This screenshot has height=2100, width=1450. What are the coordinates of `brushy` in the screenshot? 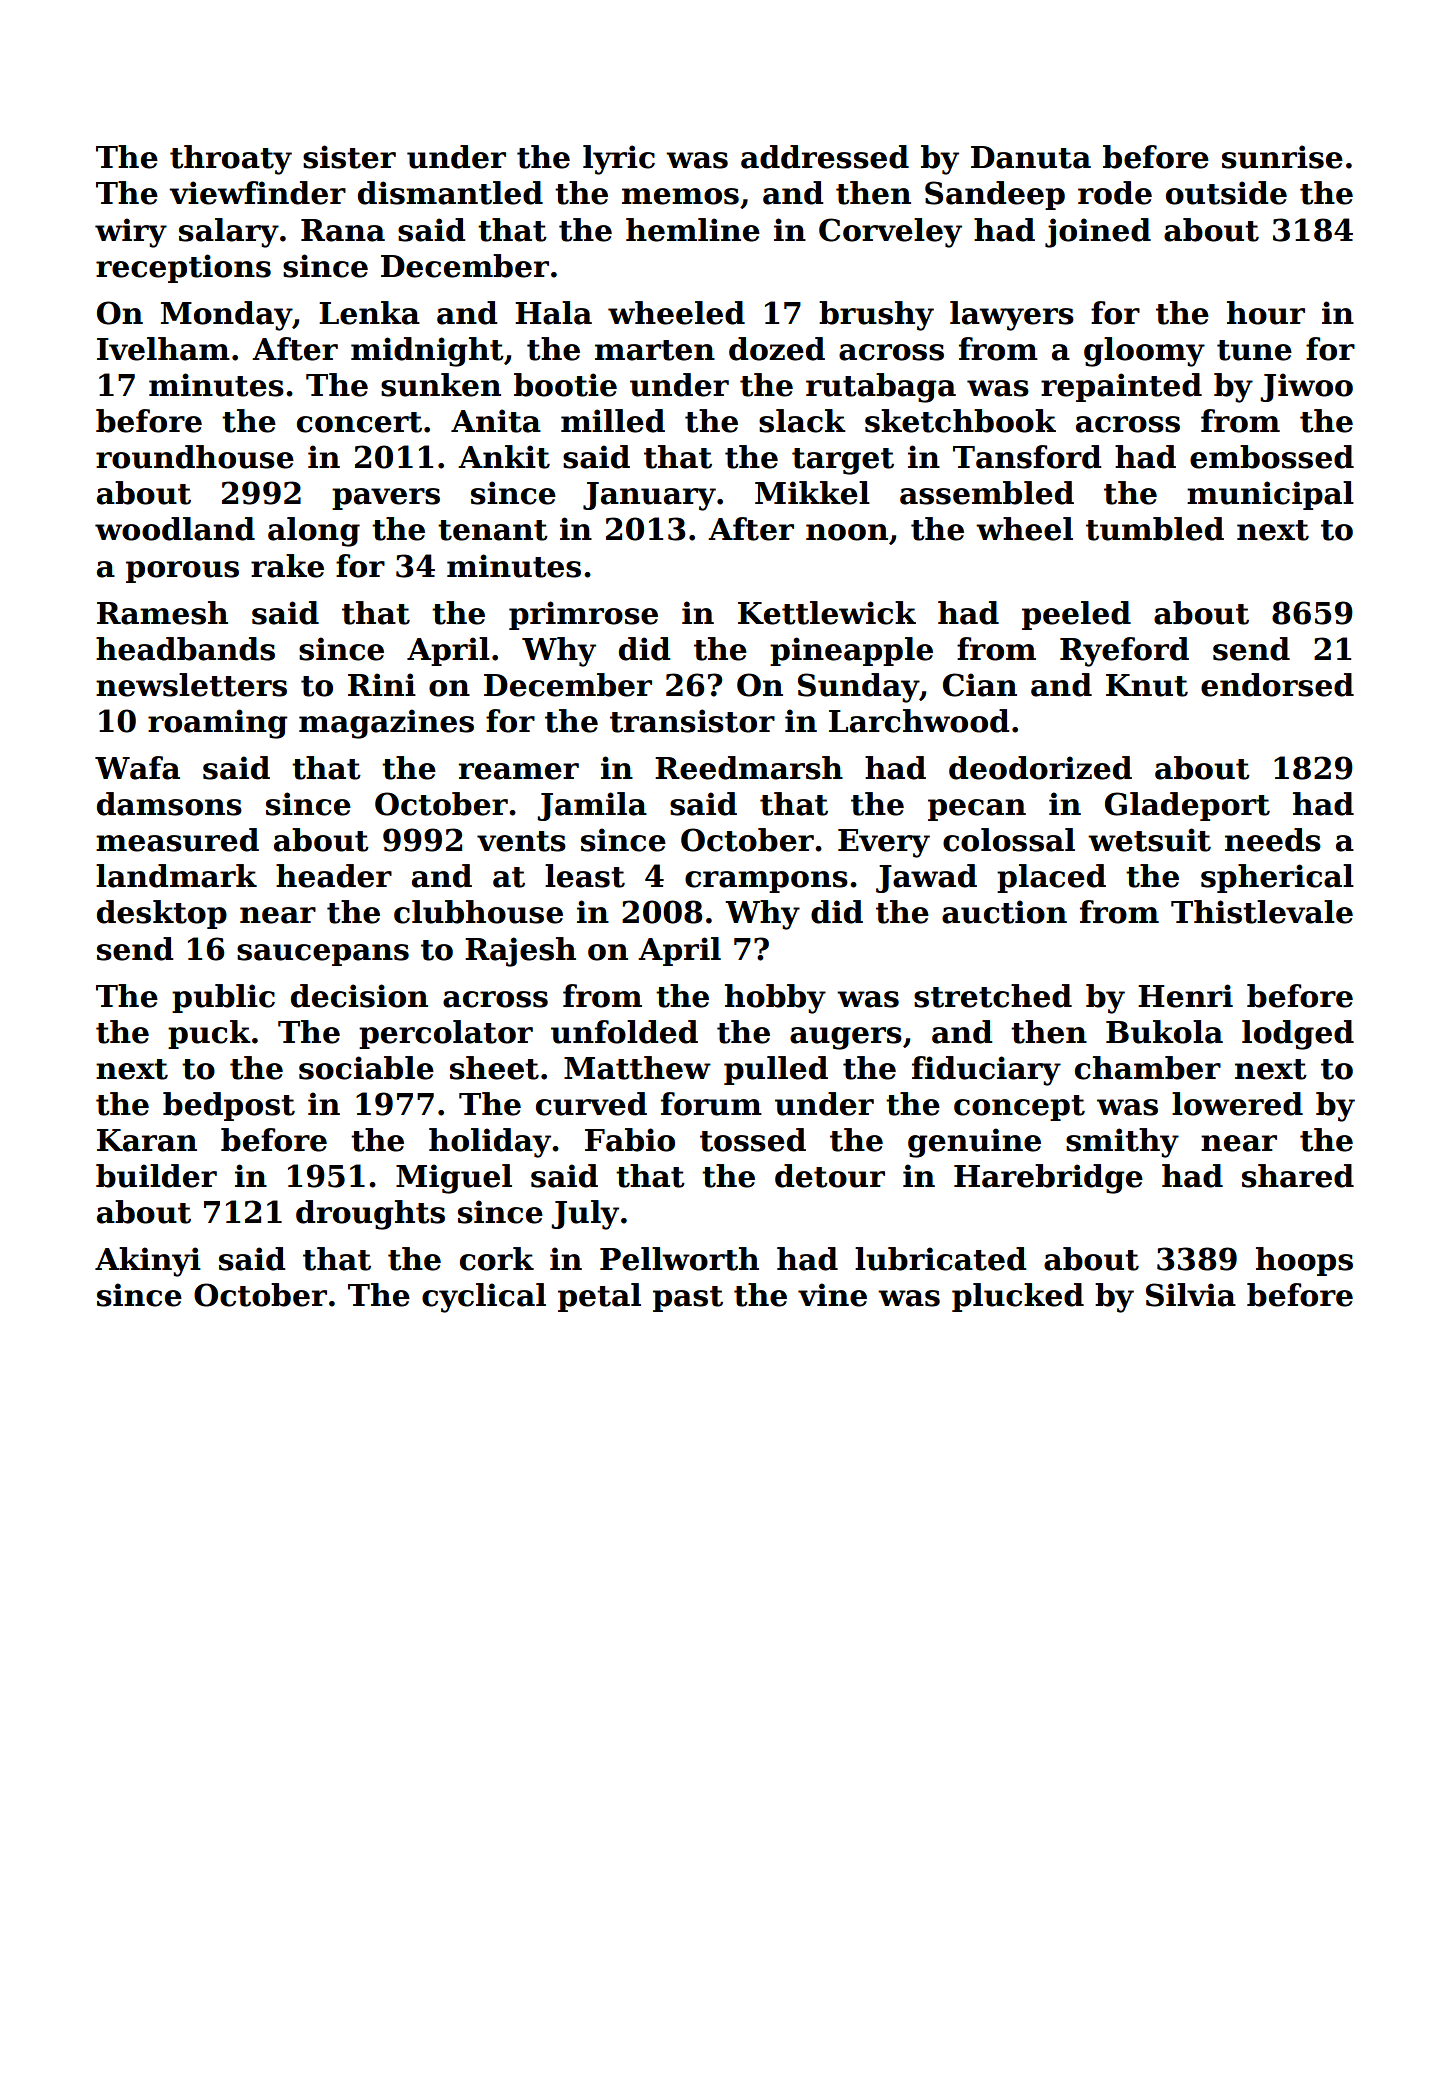 It's located at (876, 316).
